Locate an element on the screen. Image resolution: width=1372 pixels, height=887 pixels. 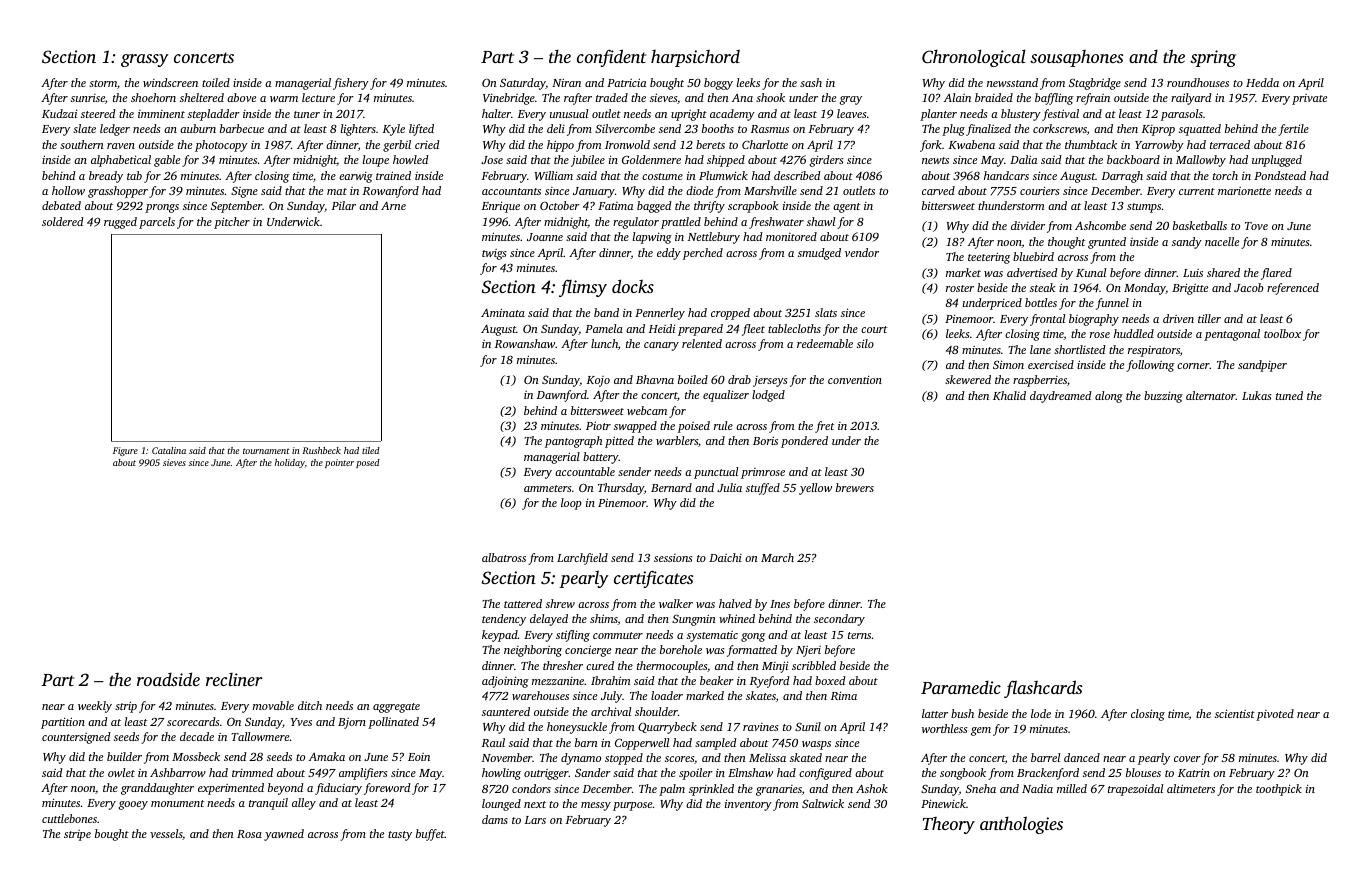
sandpiper is located at coordinates (1262, 366).
